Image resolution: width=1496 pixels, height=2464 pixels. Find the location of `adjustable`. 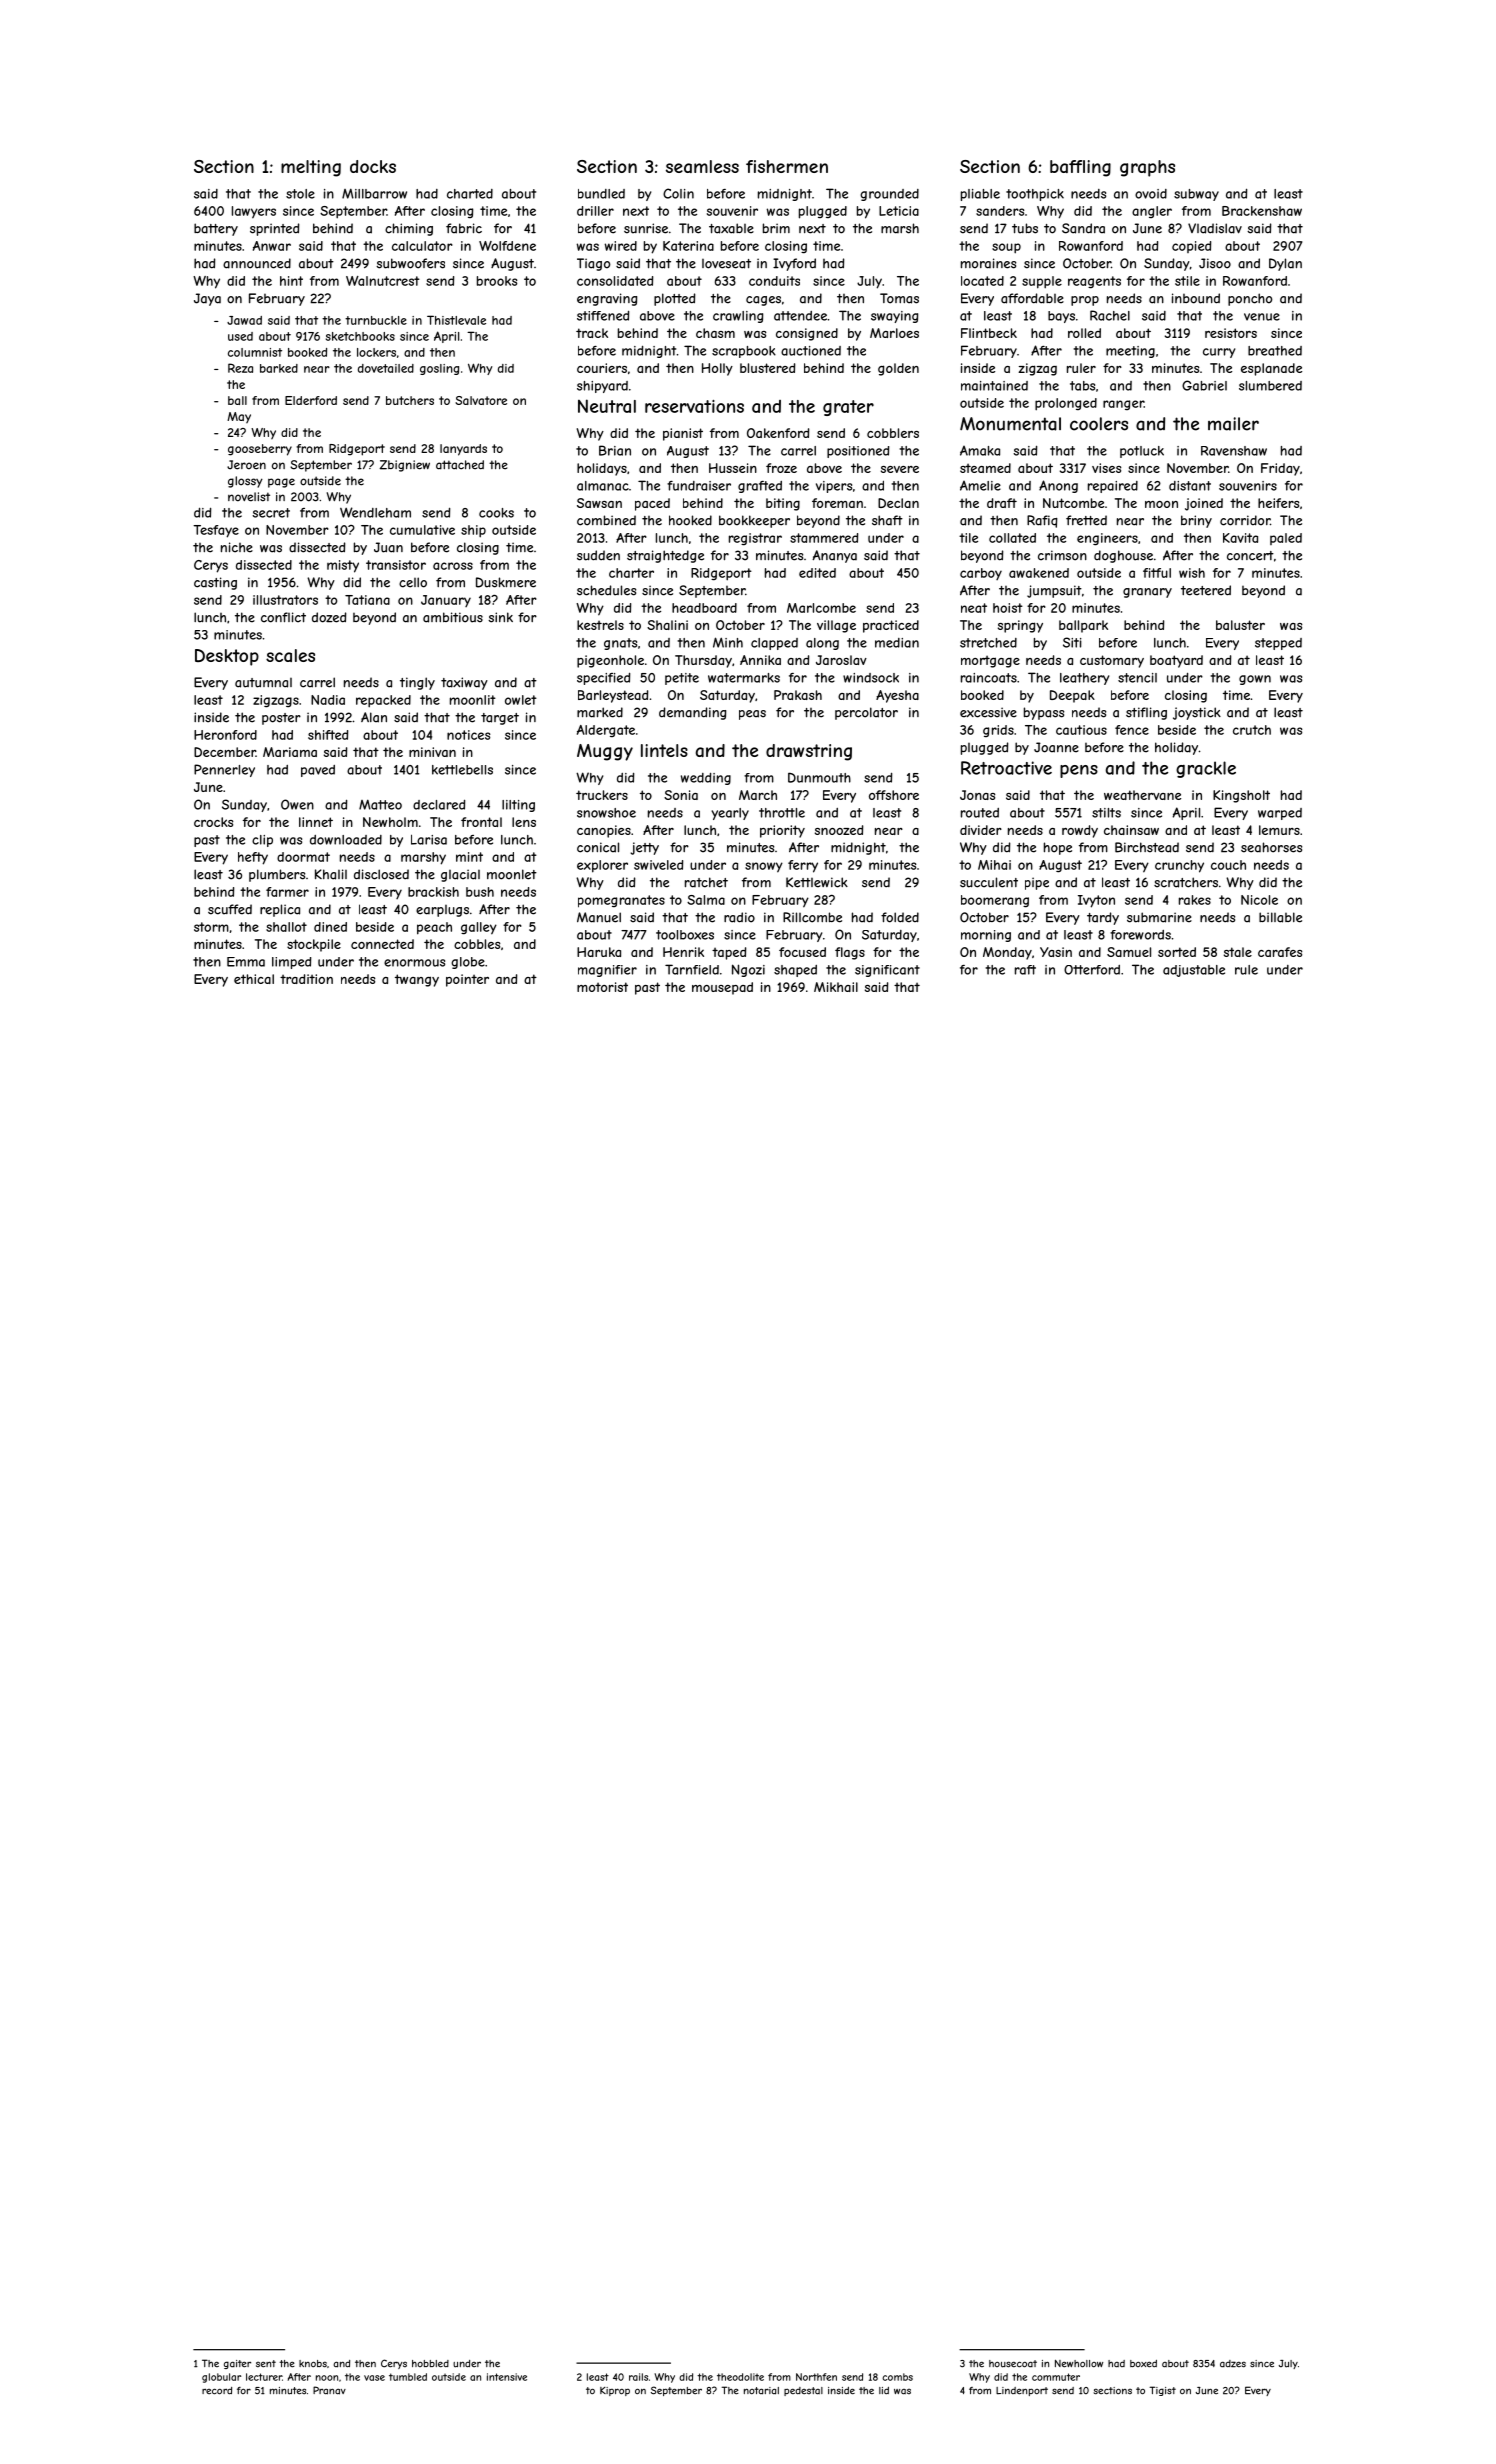

adjustable is located at coordinates (1194, 971).
